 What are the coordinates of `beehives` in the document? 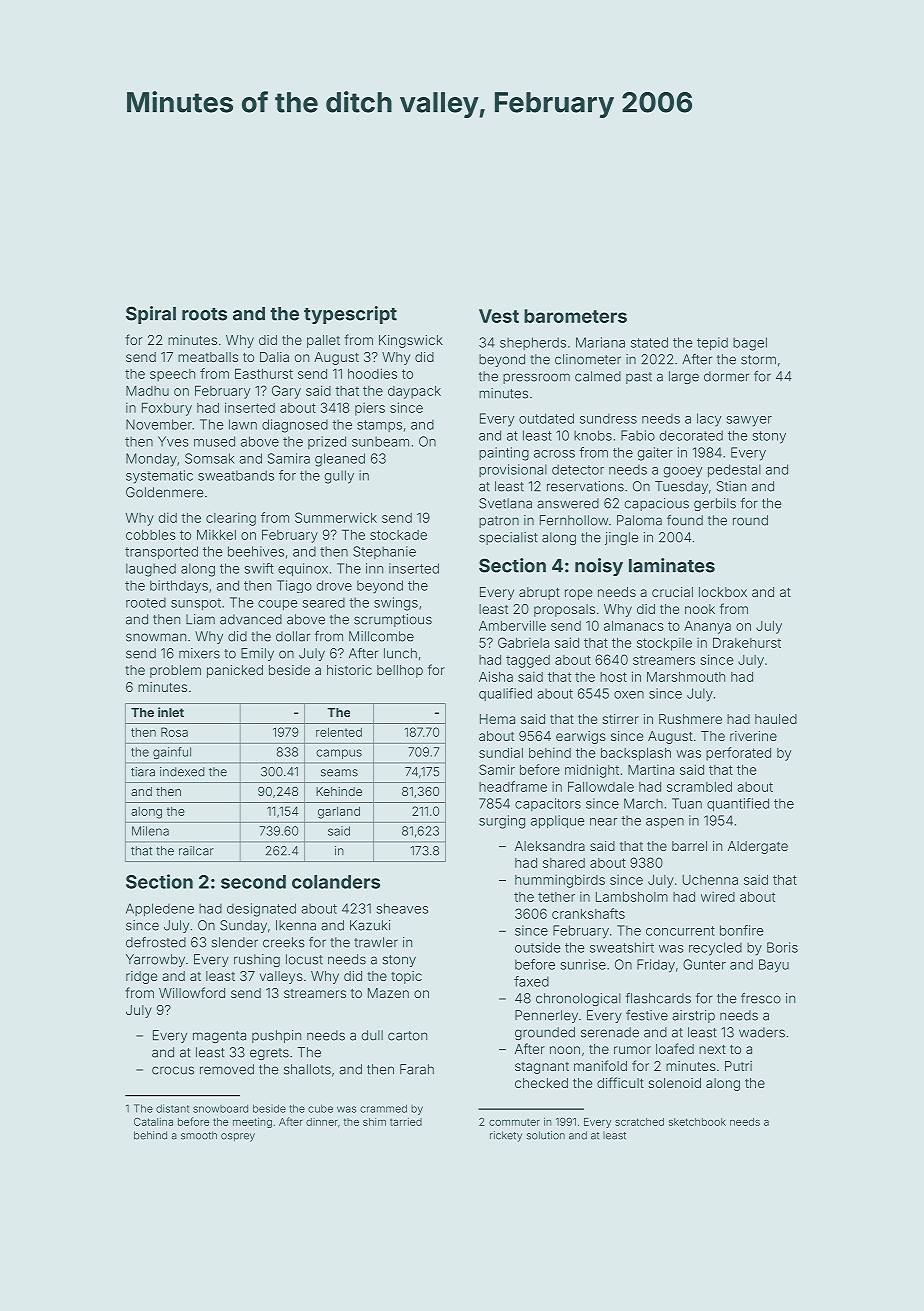 It's located at (256, 551).
